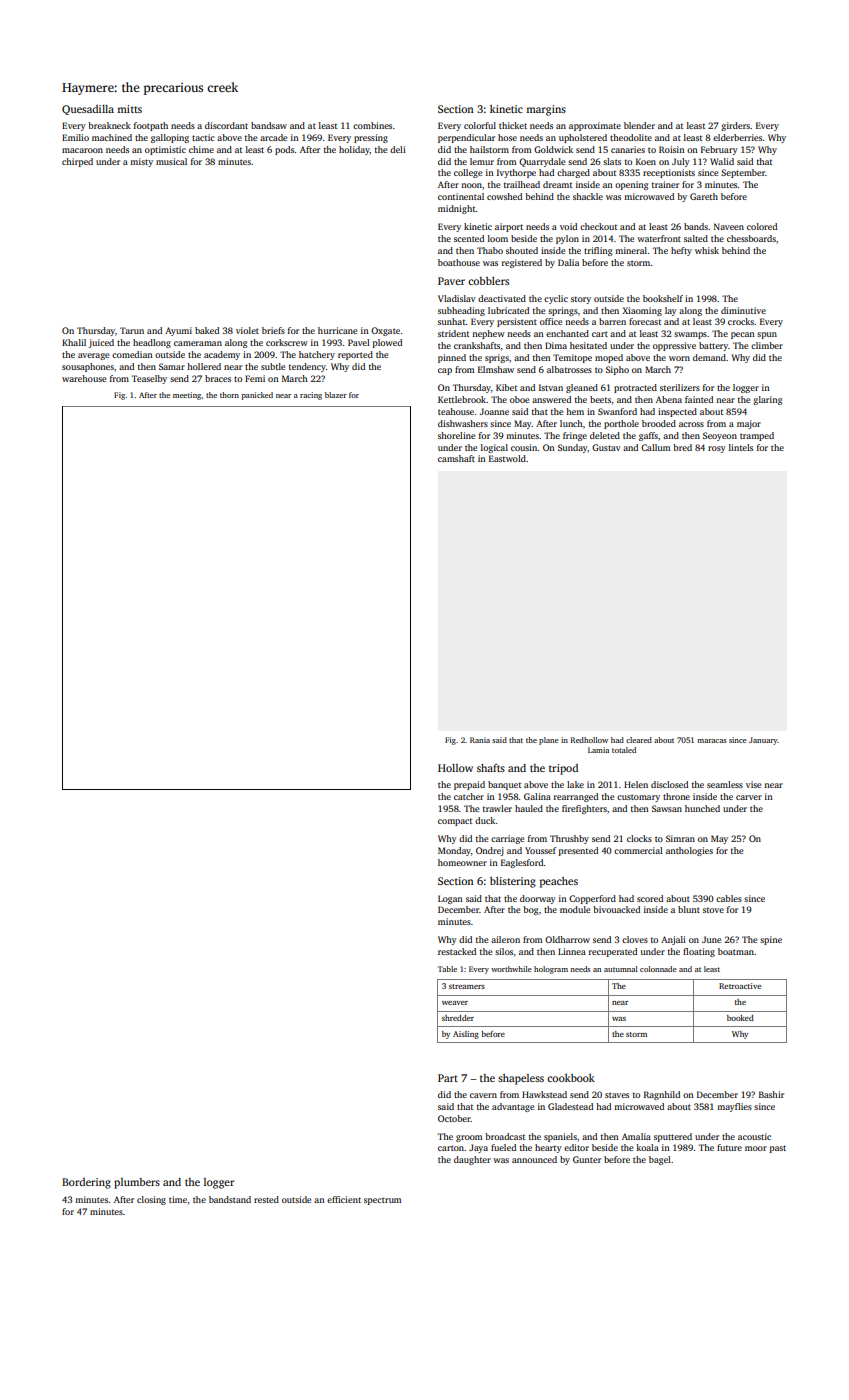  What do you see at coordinates (534, 1159) in the screenshot?
I see `announced` at bounding box center [534, 1159].
